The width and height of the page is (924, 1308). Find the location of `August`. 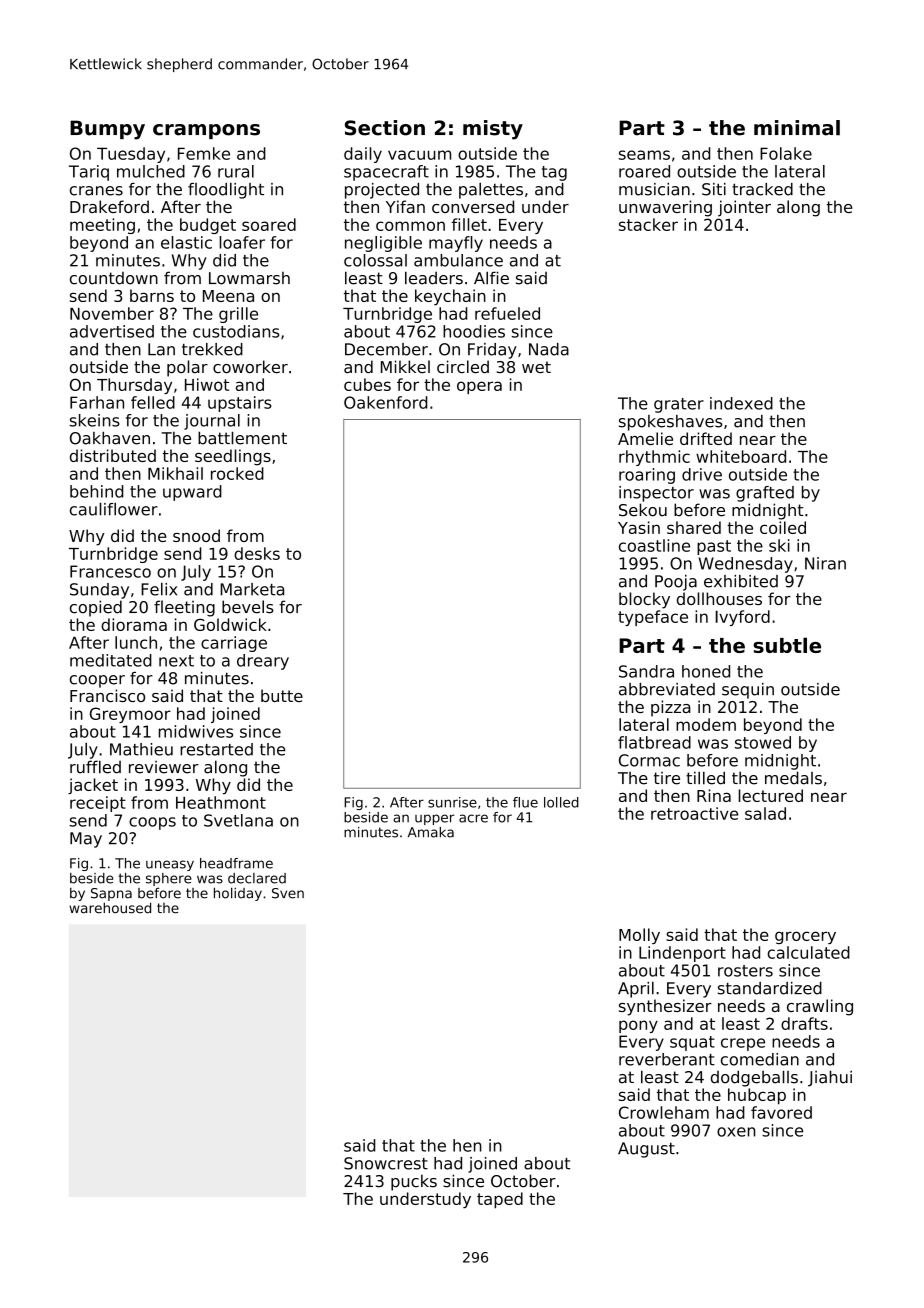

August is located at coordinates (646, 1150).
